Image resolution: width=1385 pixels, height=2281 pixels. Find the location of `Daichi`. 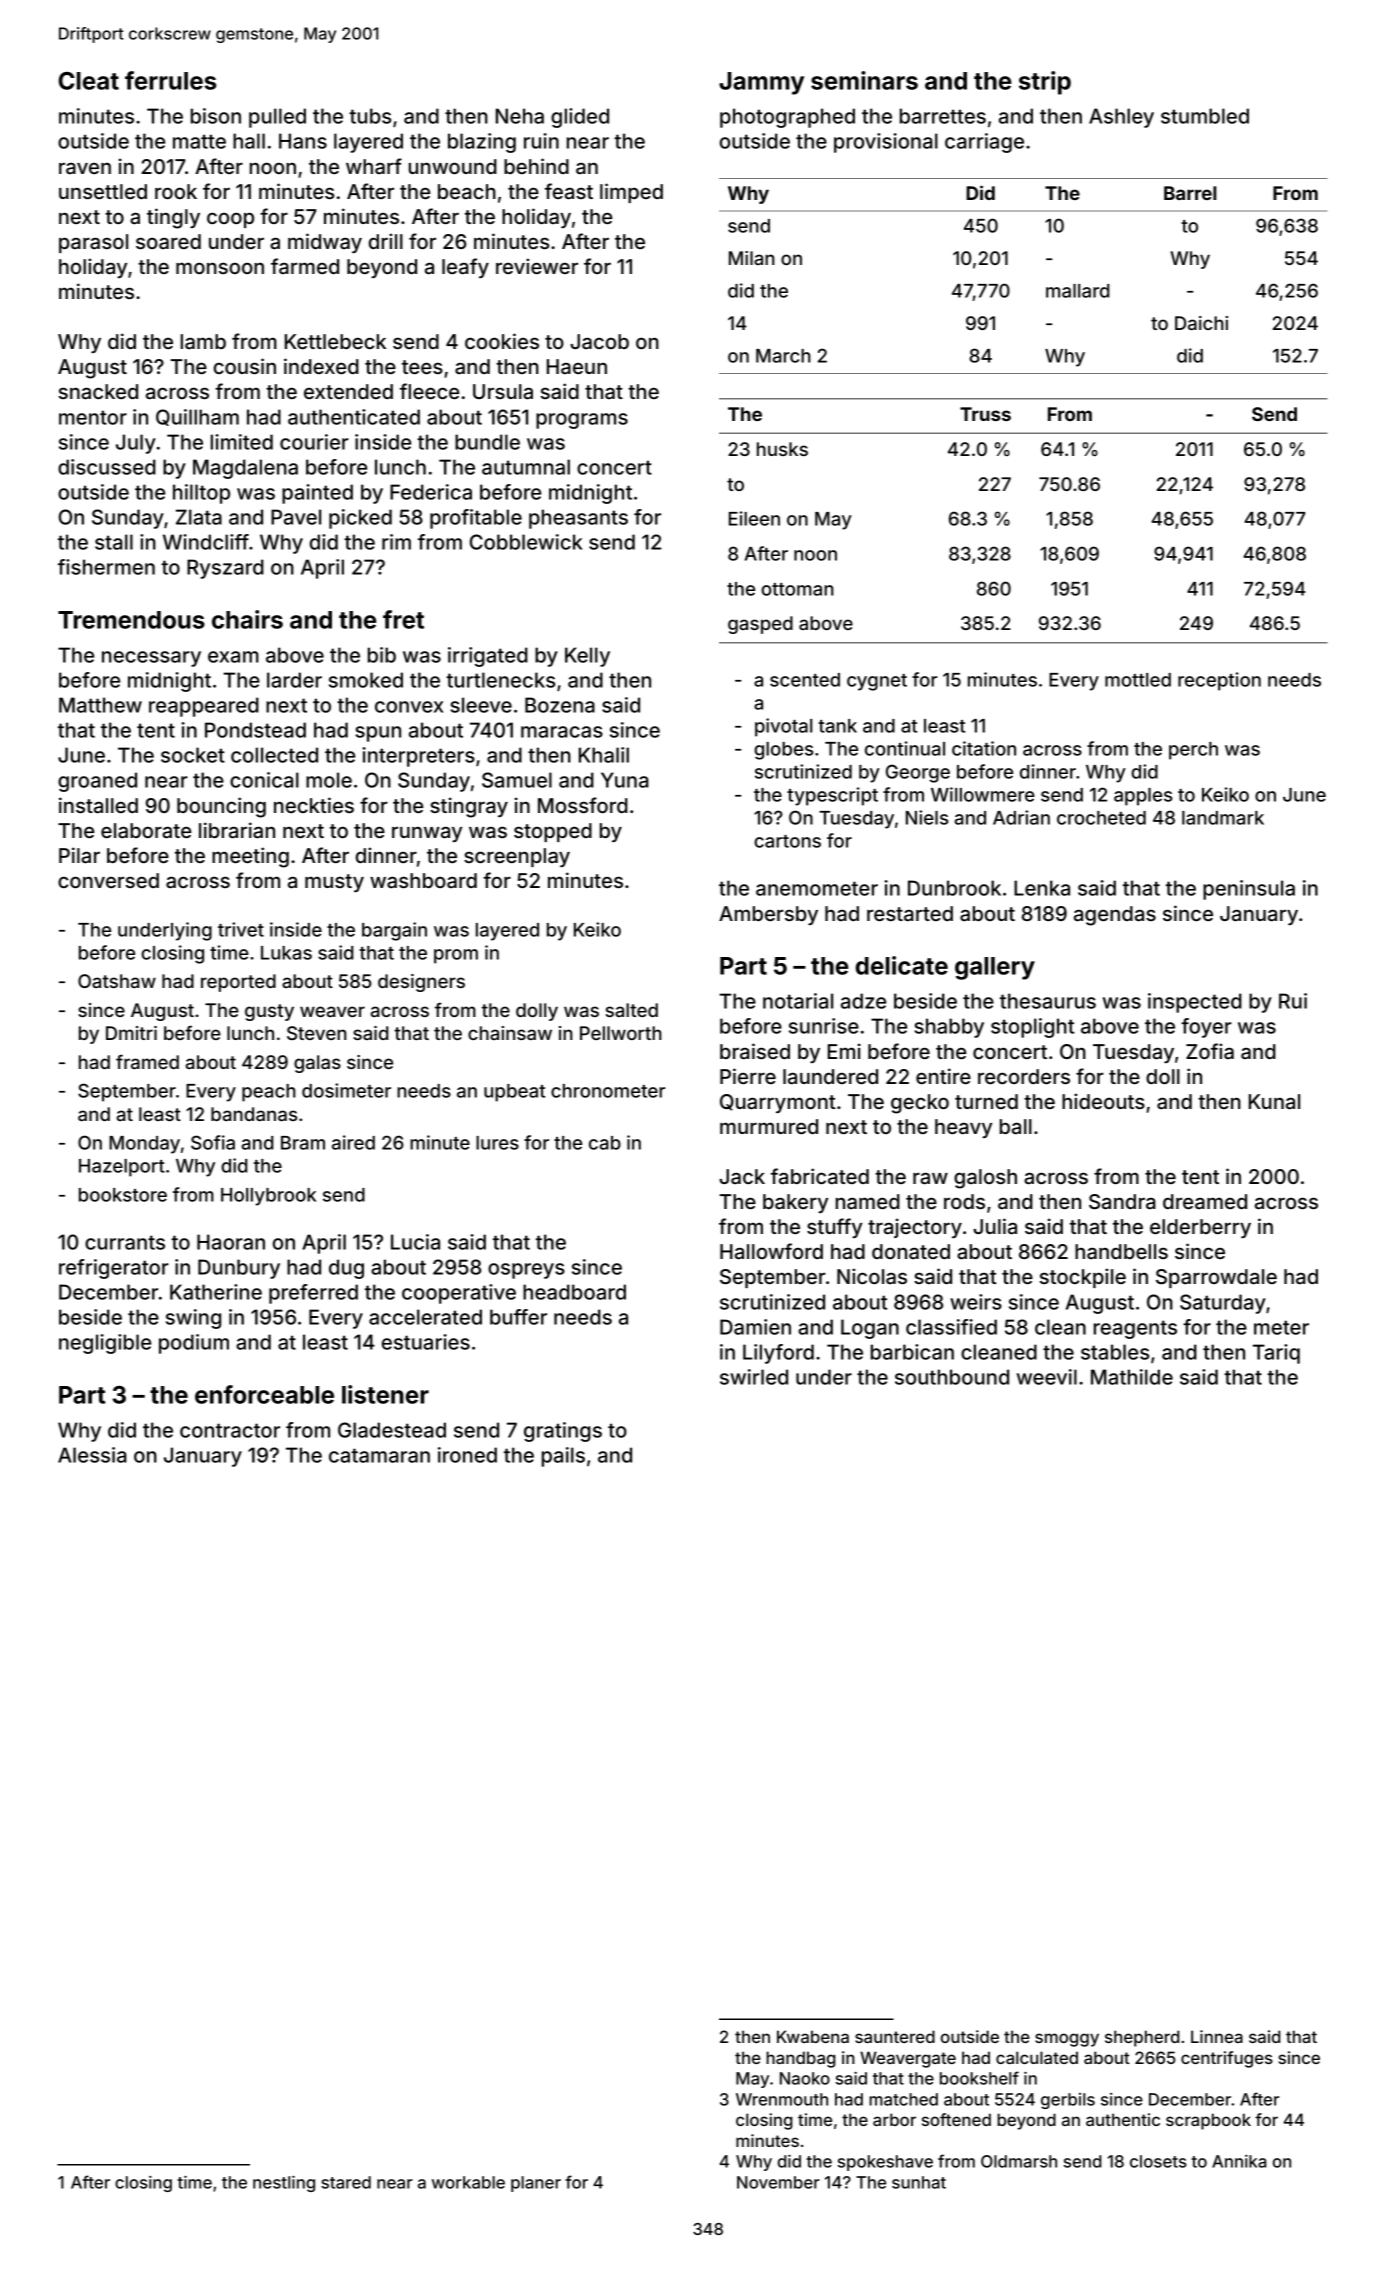

Daichi is located at coordinates (1201, 323).
